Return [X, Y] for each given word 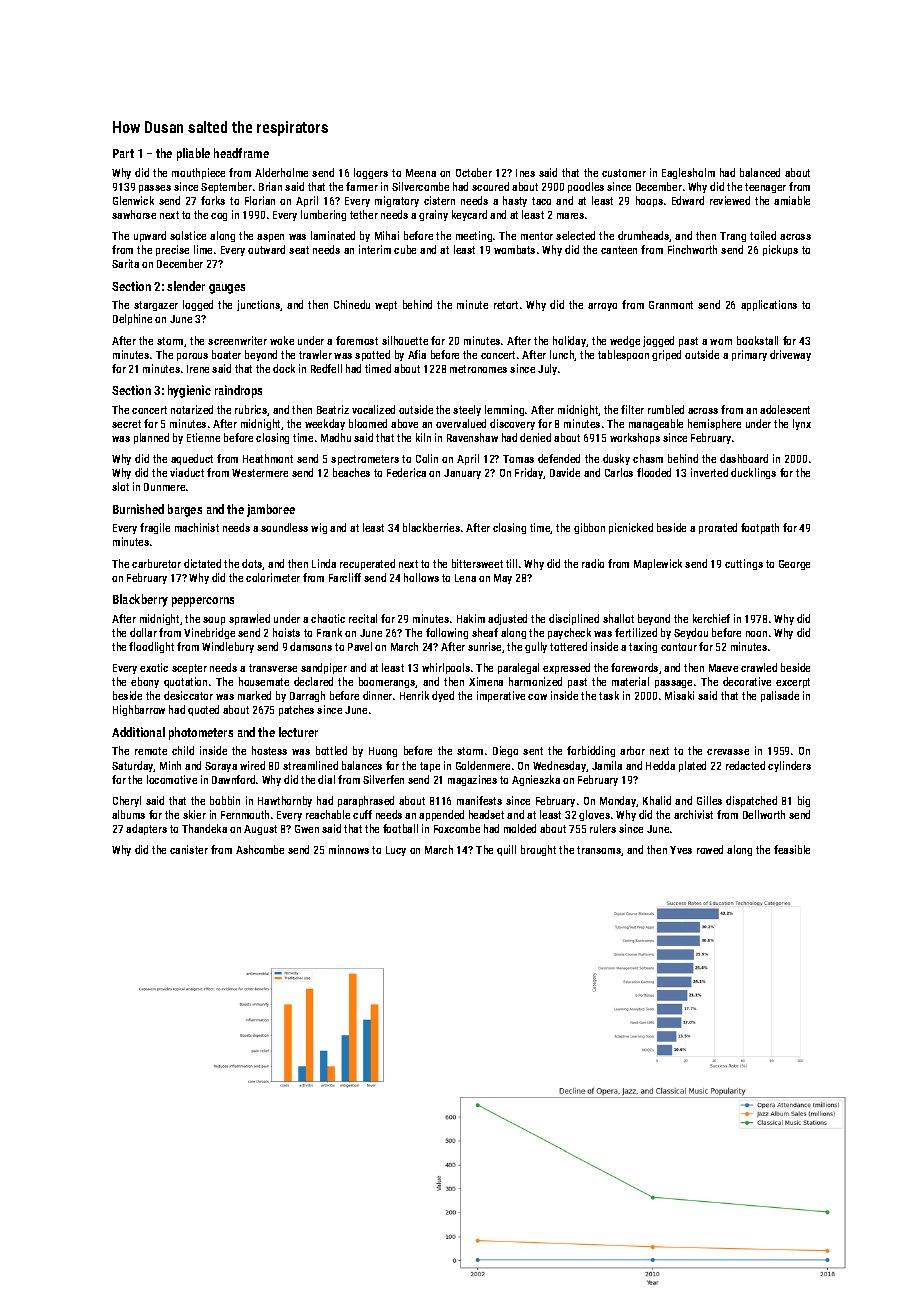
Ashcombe [260, 849]
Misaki [679, 695]
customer [624, 173]
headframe [241, 153]
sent [533, 751]
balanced [760, 172]
